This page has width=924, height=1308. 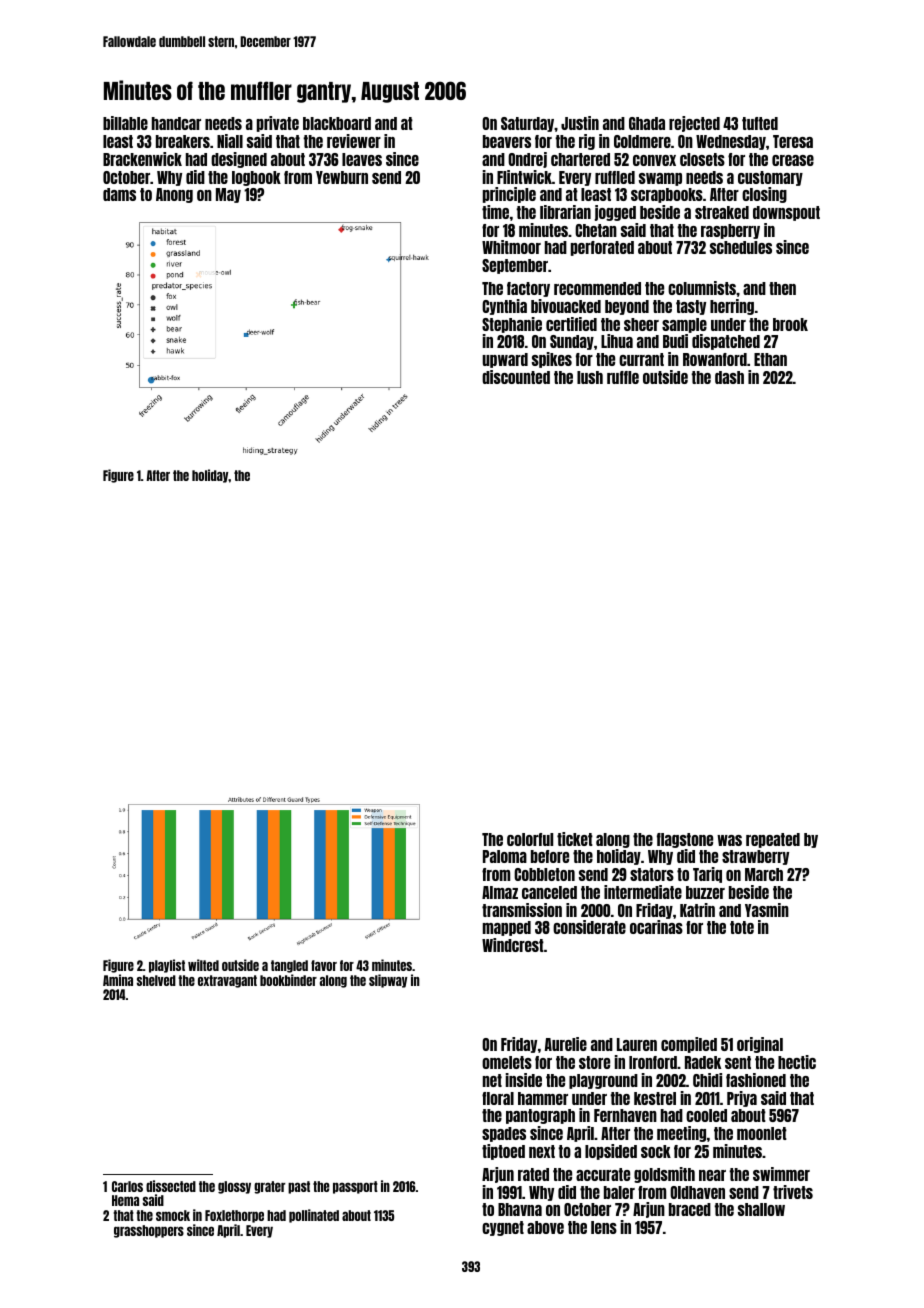 What do you see at coordinates (742, 927) in the page?
I see `tote` at bounding box center [742, 927].
